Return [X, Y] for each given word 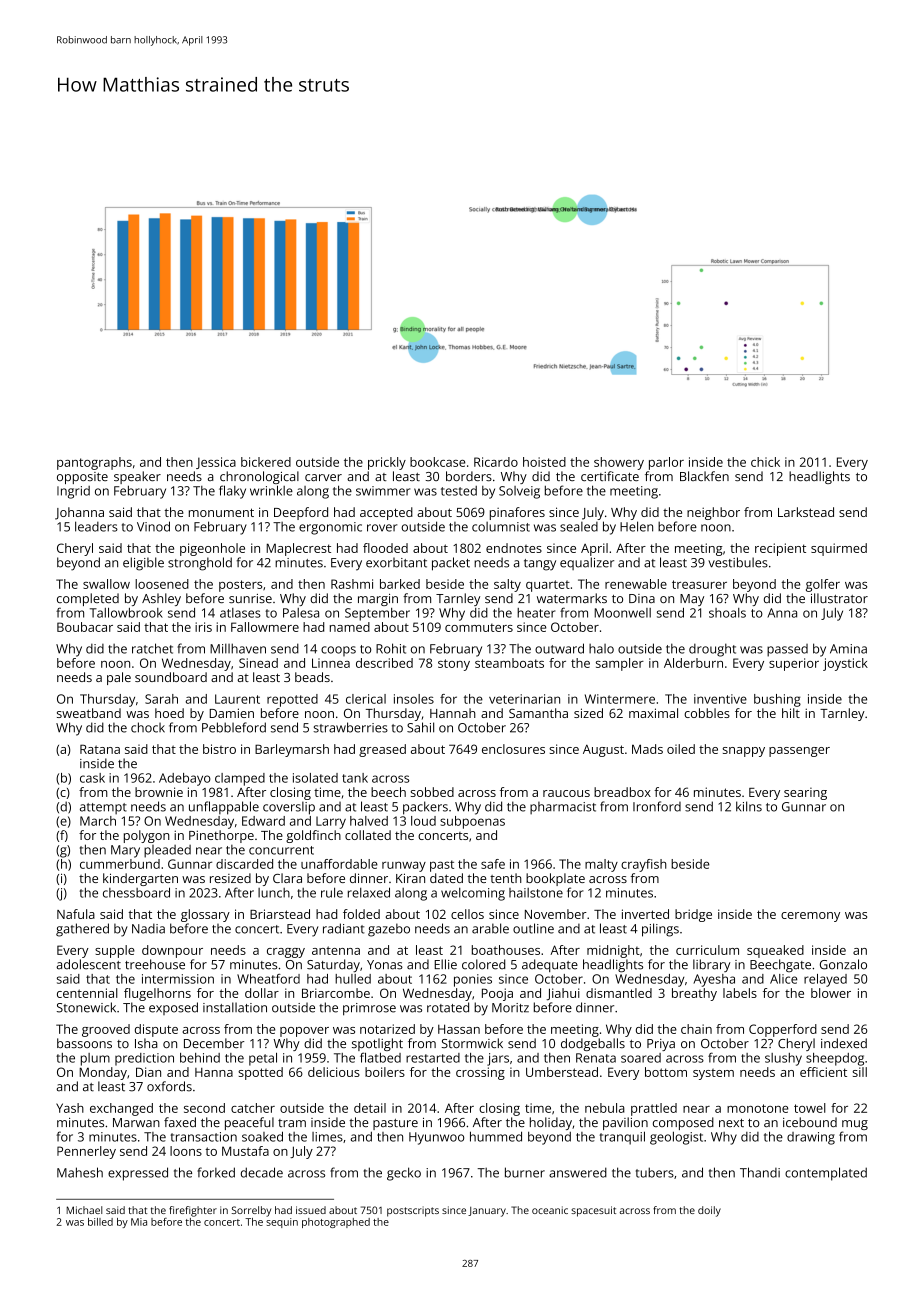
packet [451, 564]
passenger [799, 752]
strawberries [350, 727]
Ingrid [73, 492]
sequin [282, 1223]
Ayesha [714, 980]
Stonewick [86, 1007]
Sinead [258, 663]
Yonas [385, 965]
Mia [139, 1222]
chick [765, 462]
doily [709, 1211]
